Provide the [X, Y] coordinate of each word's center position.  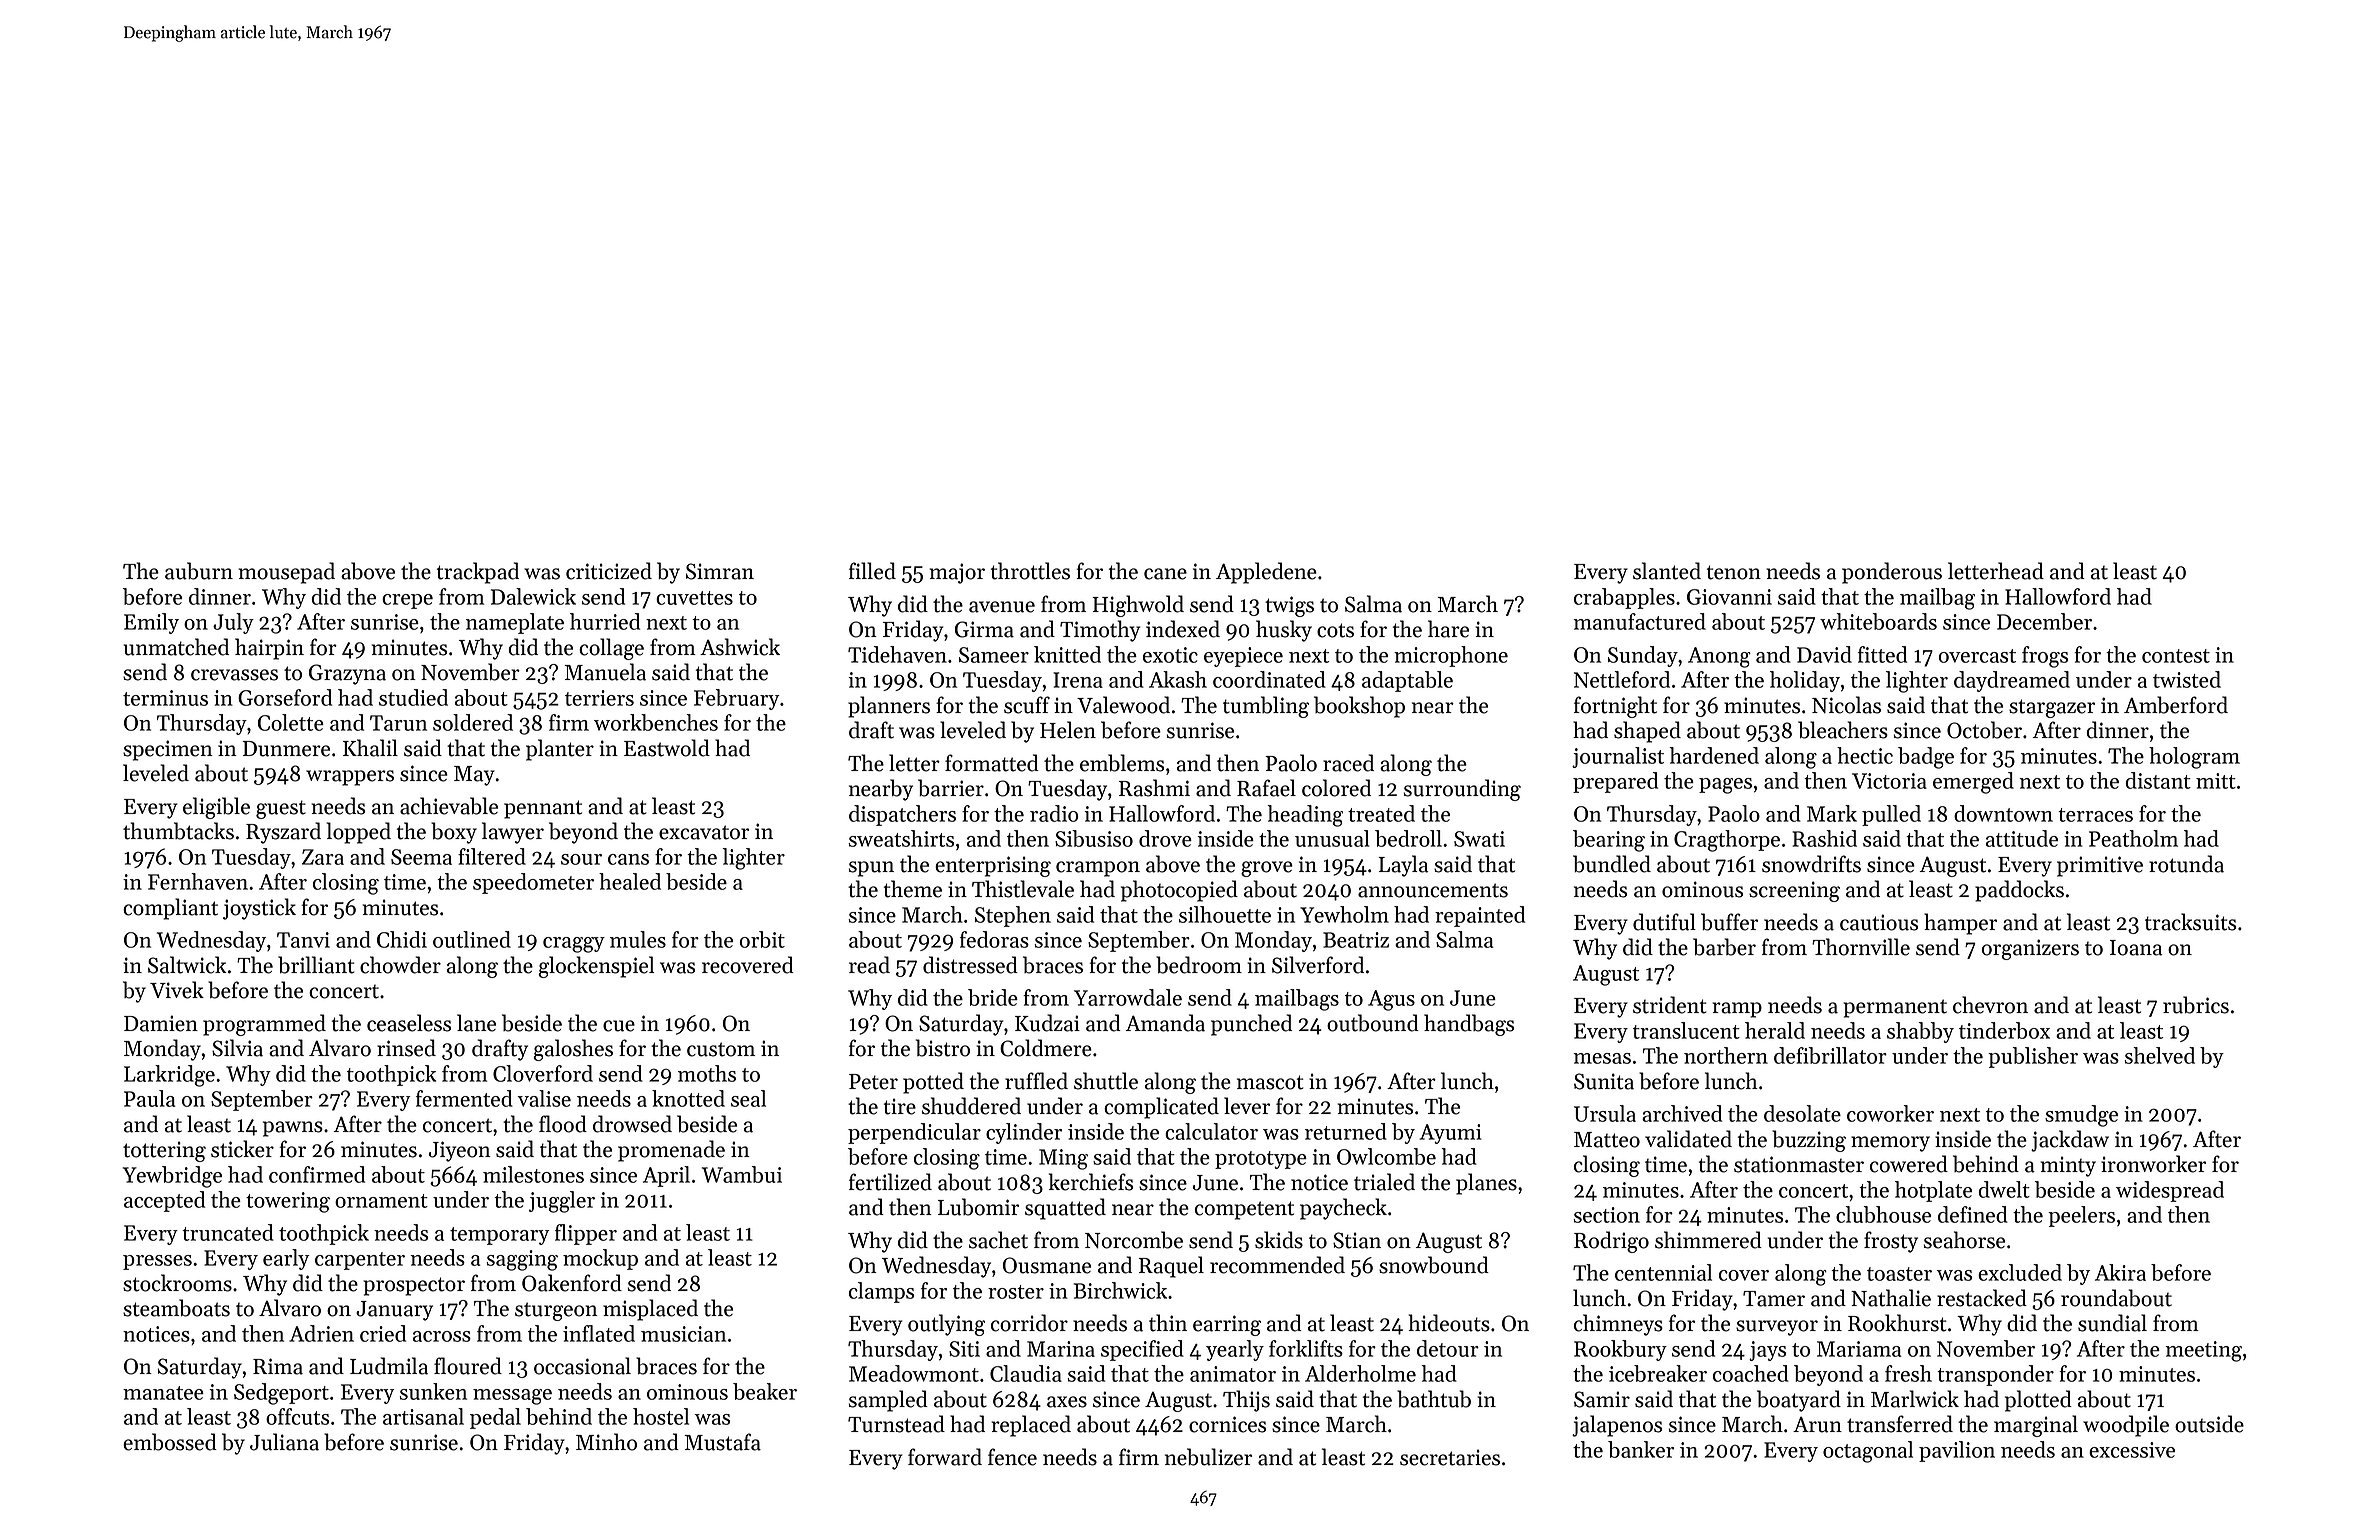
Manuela [605, 672]
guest [281, 809]
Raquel [1171, 1267]
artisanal [423, 1416]
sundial [2112, 1323]
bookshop [1359, 707]
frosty [1891, 1242]
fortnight [1615, 707]
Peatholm [2133, 838]
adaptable [1407, 681]
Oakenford [572, 1283]
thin [1168, 1323]
